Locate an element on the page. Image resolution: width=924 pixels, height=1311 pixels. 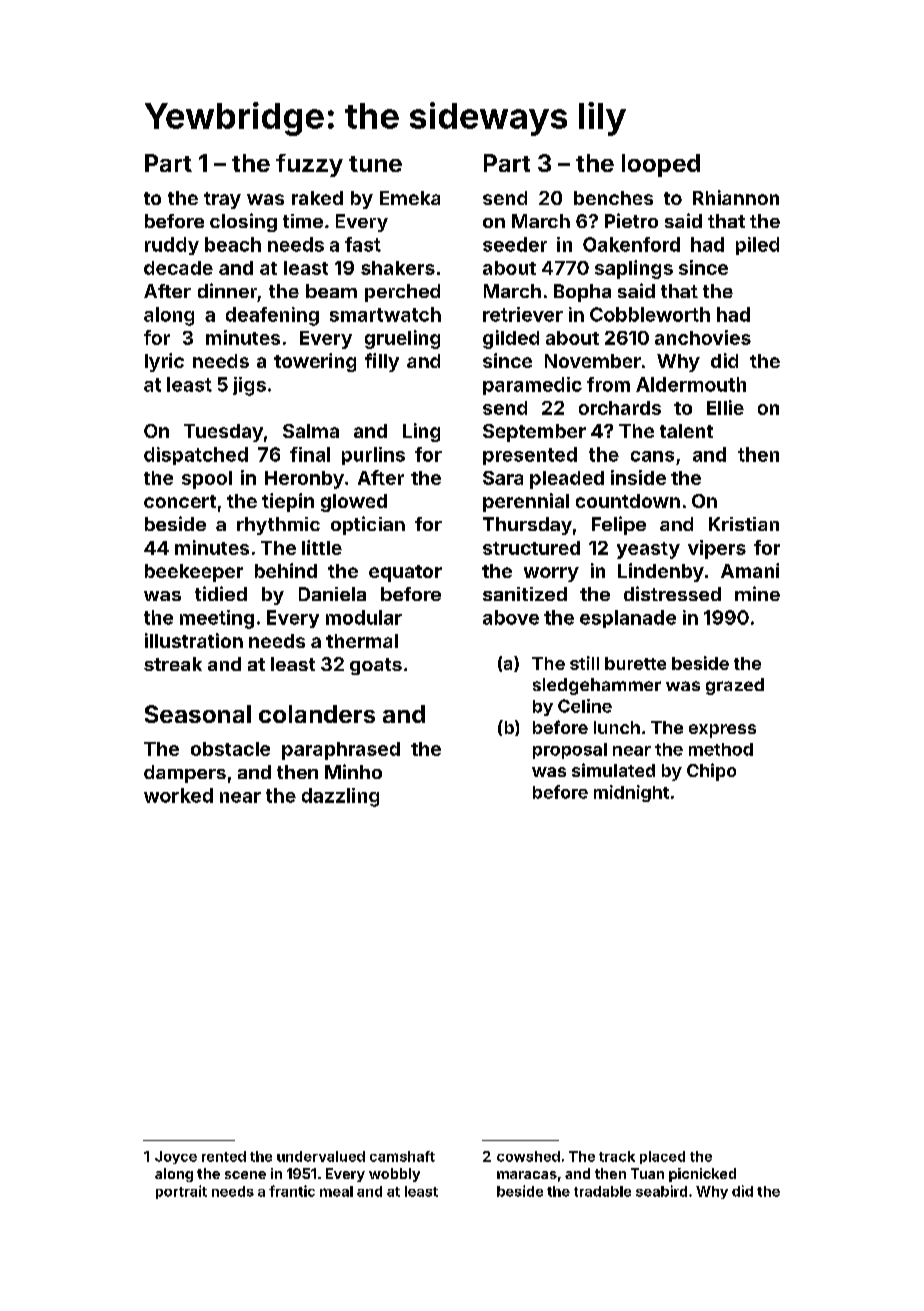
worked is located at coordinates (178, 795).
